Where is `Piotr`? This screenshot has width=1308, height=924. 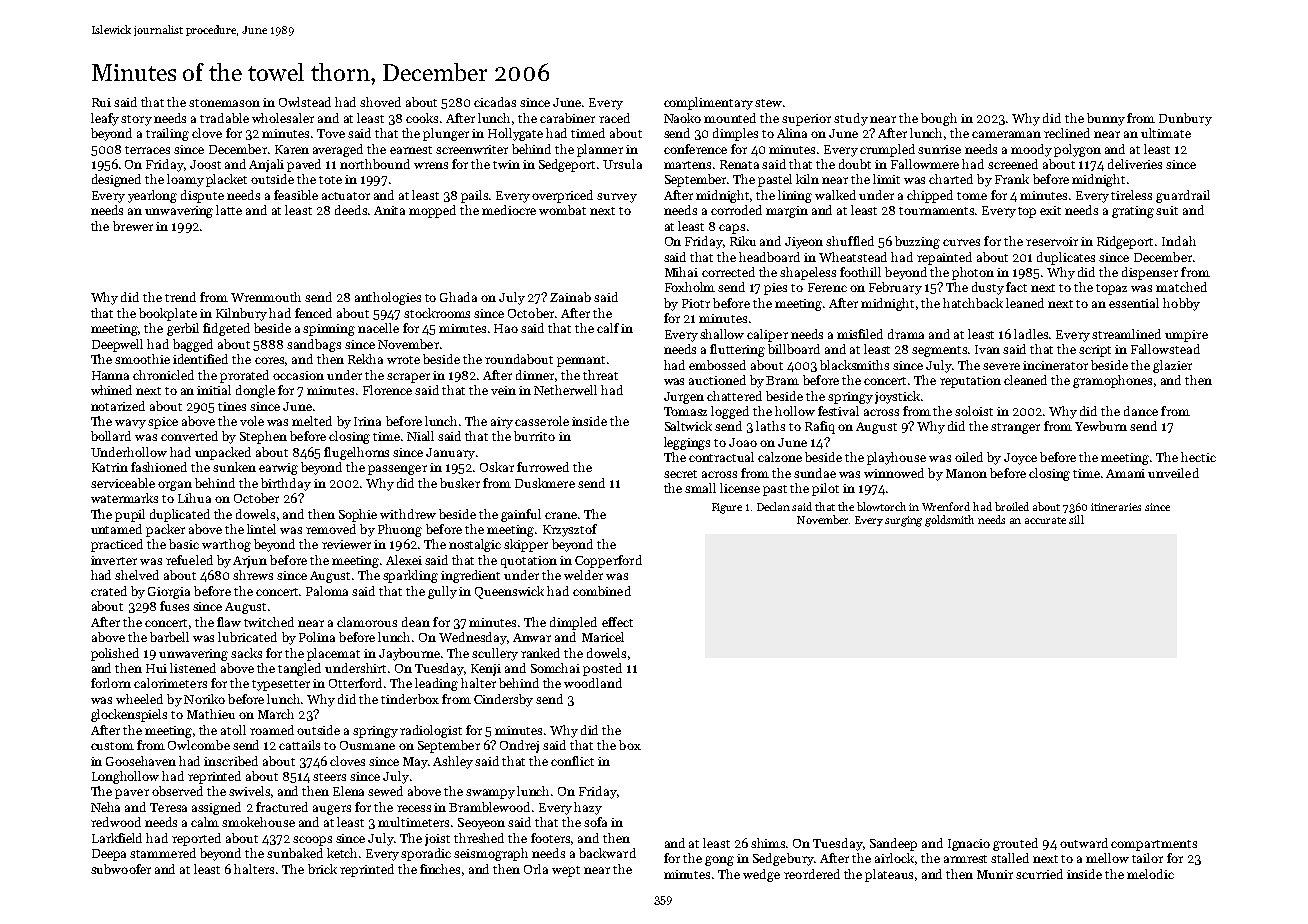 Piotr is located at coordinates (696, 303).
